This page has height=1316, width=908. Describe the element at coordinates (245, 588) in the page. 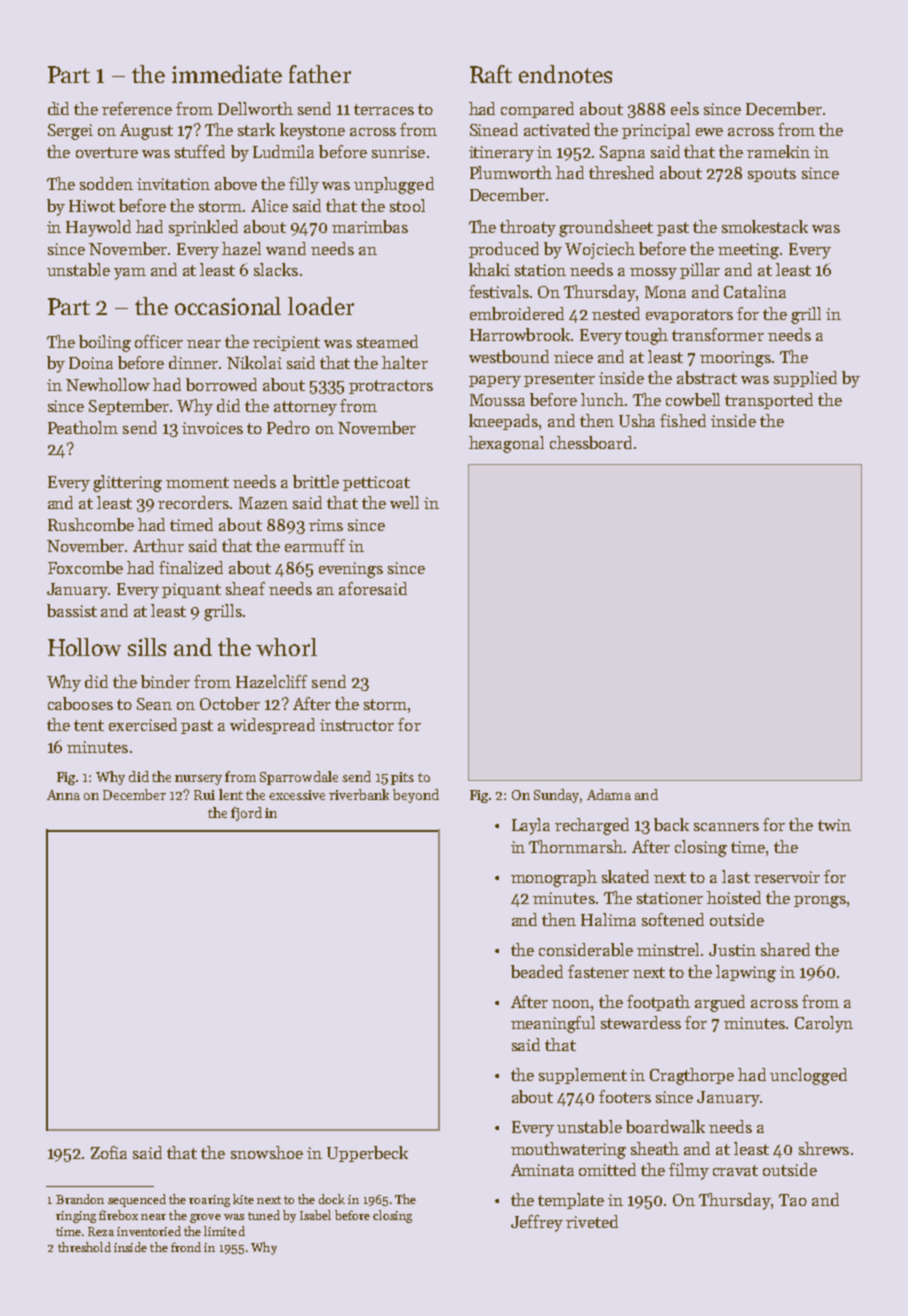

I see `sheaf` at that location.
